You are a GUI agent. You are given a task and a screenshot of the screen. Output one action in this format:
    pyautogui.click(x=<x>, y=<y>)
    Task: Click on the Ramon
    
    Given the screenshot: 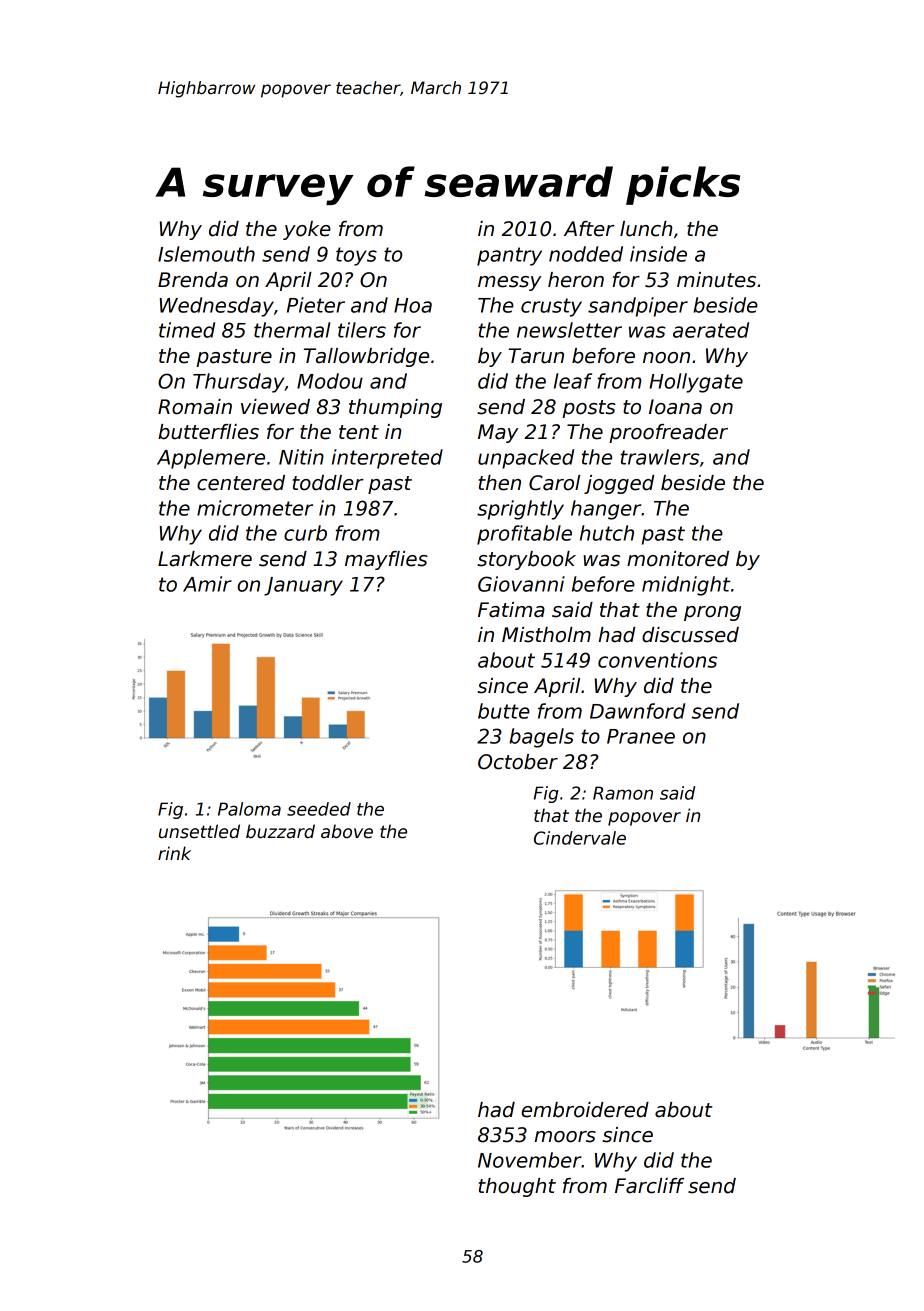 What is the action you would take?
    pyautogui.click(x=623, y=793)
